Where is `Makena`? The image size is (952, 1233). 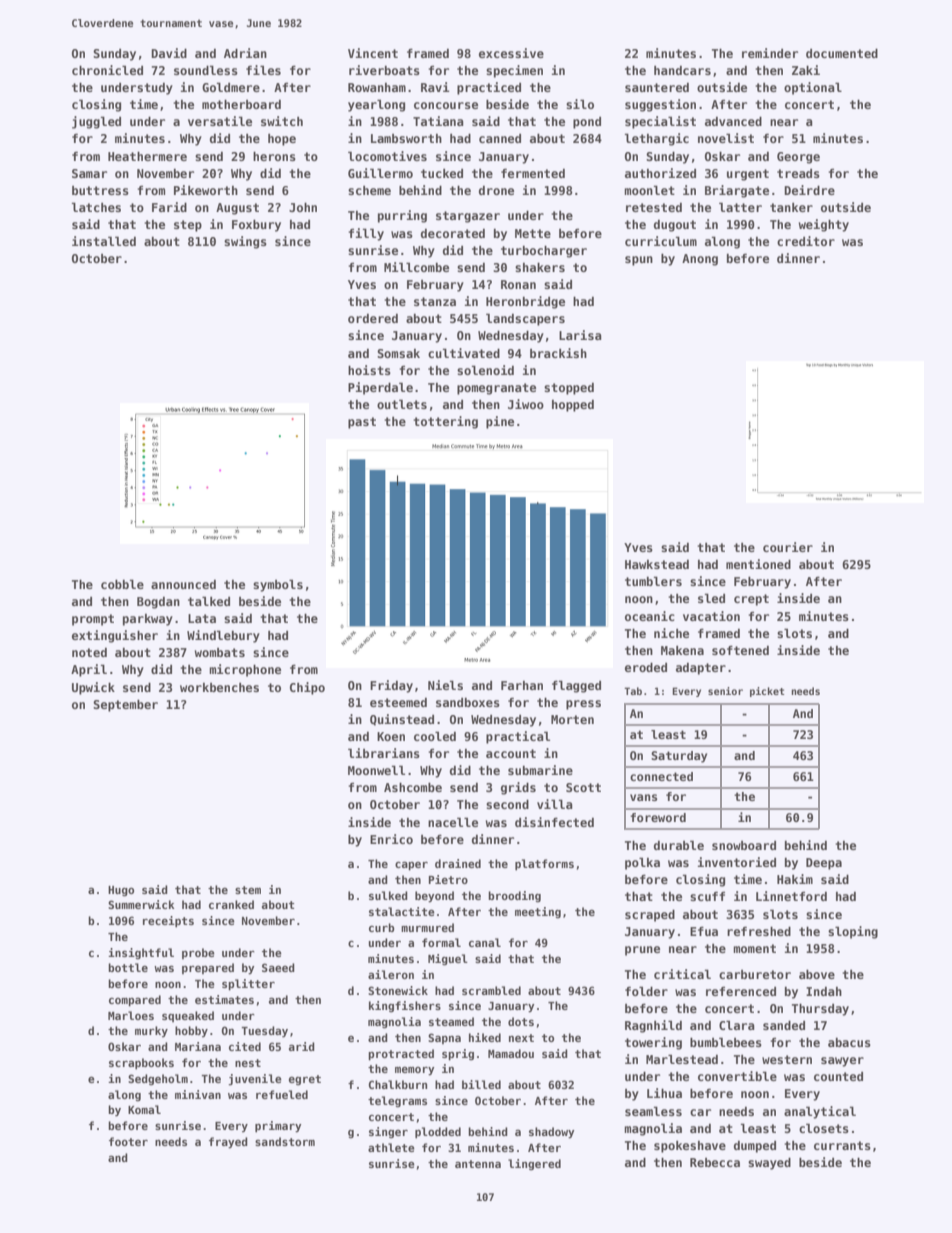
Makena is located at coordinates (682, 650).
